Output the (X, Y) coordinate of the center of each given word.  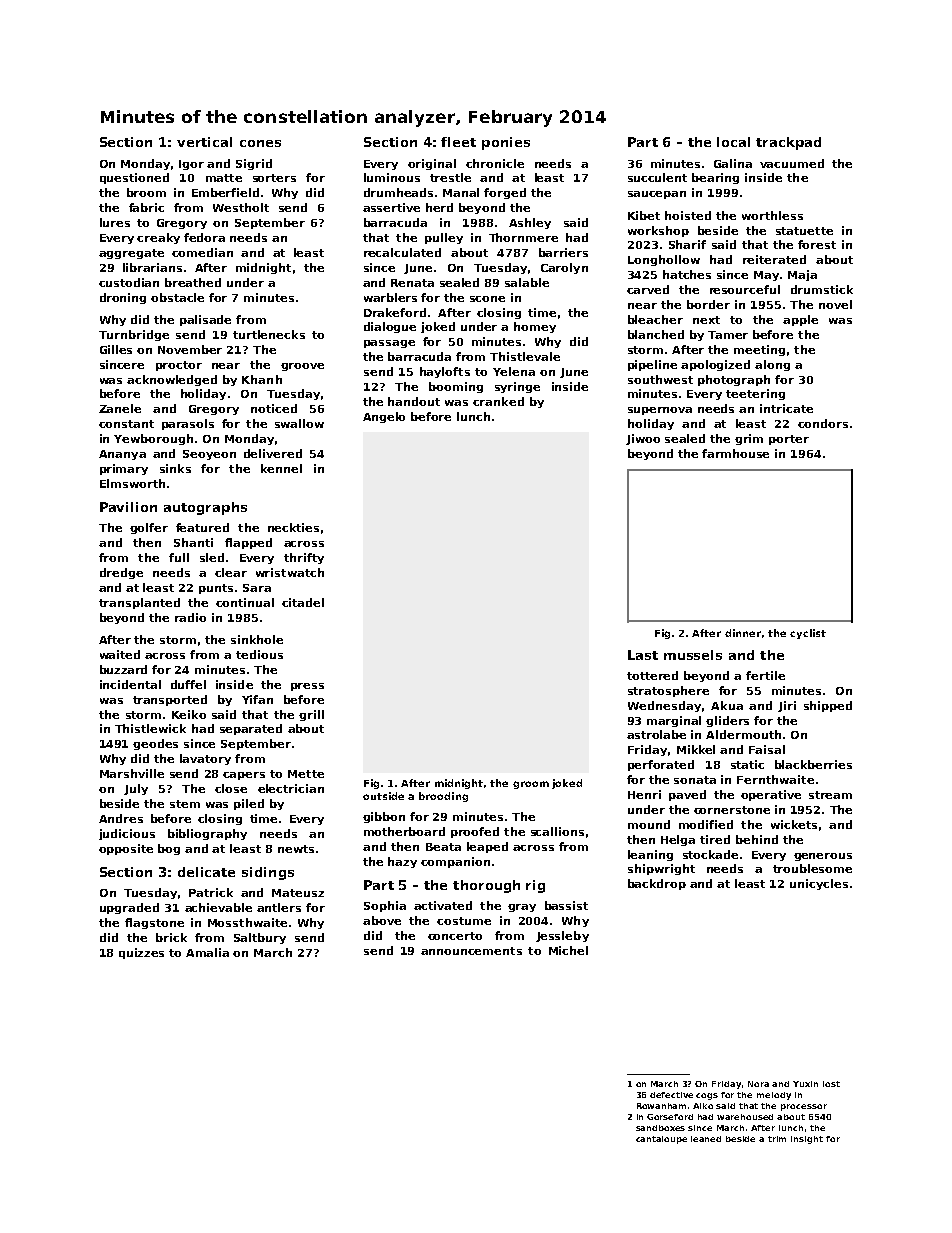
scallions (557, 831)
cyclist (808, 634)
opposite (126, 849)
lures (115, 222)
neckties (293, 527)
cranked (498, 401)
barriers (563, 252)
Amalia (207, 952)
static (747, 764)
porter (789, 440)
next (706, 320)
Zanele (120, 408)
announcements (471, 951)
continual (245, 602)
